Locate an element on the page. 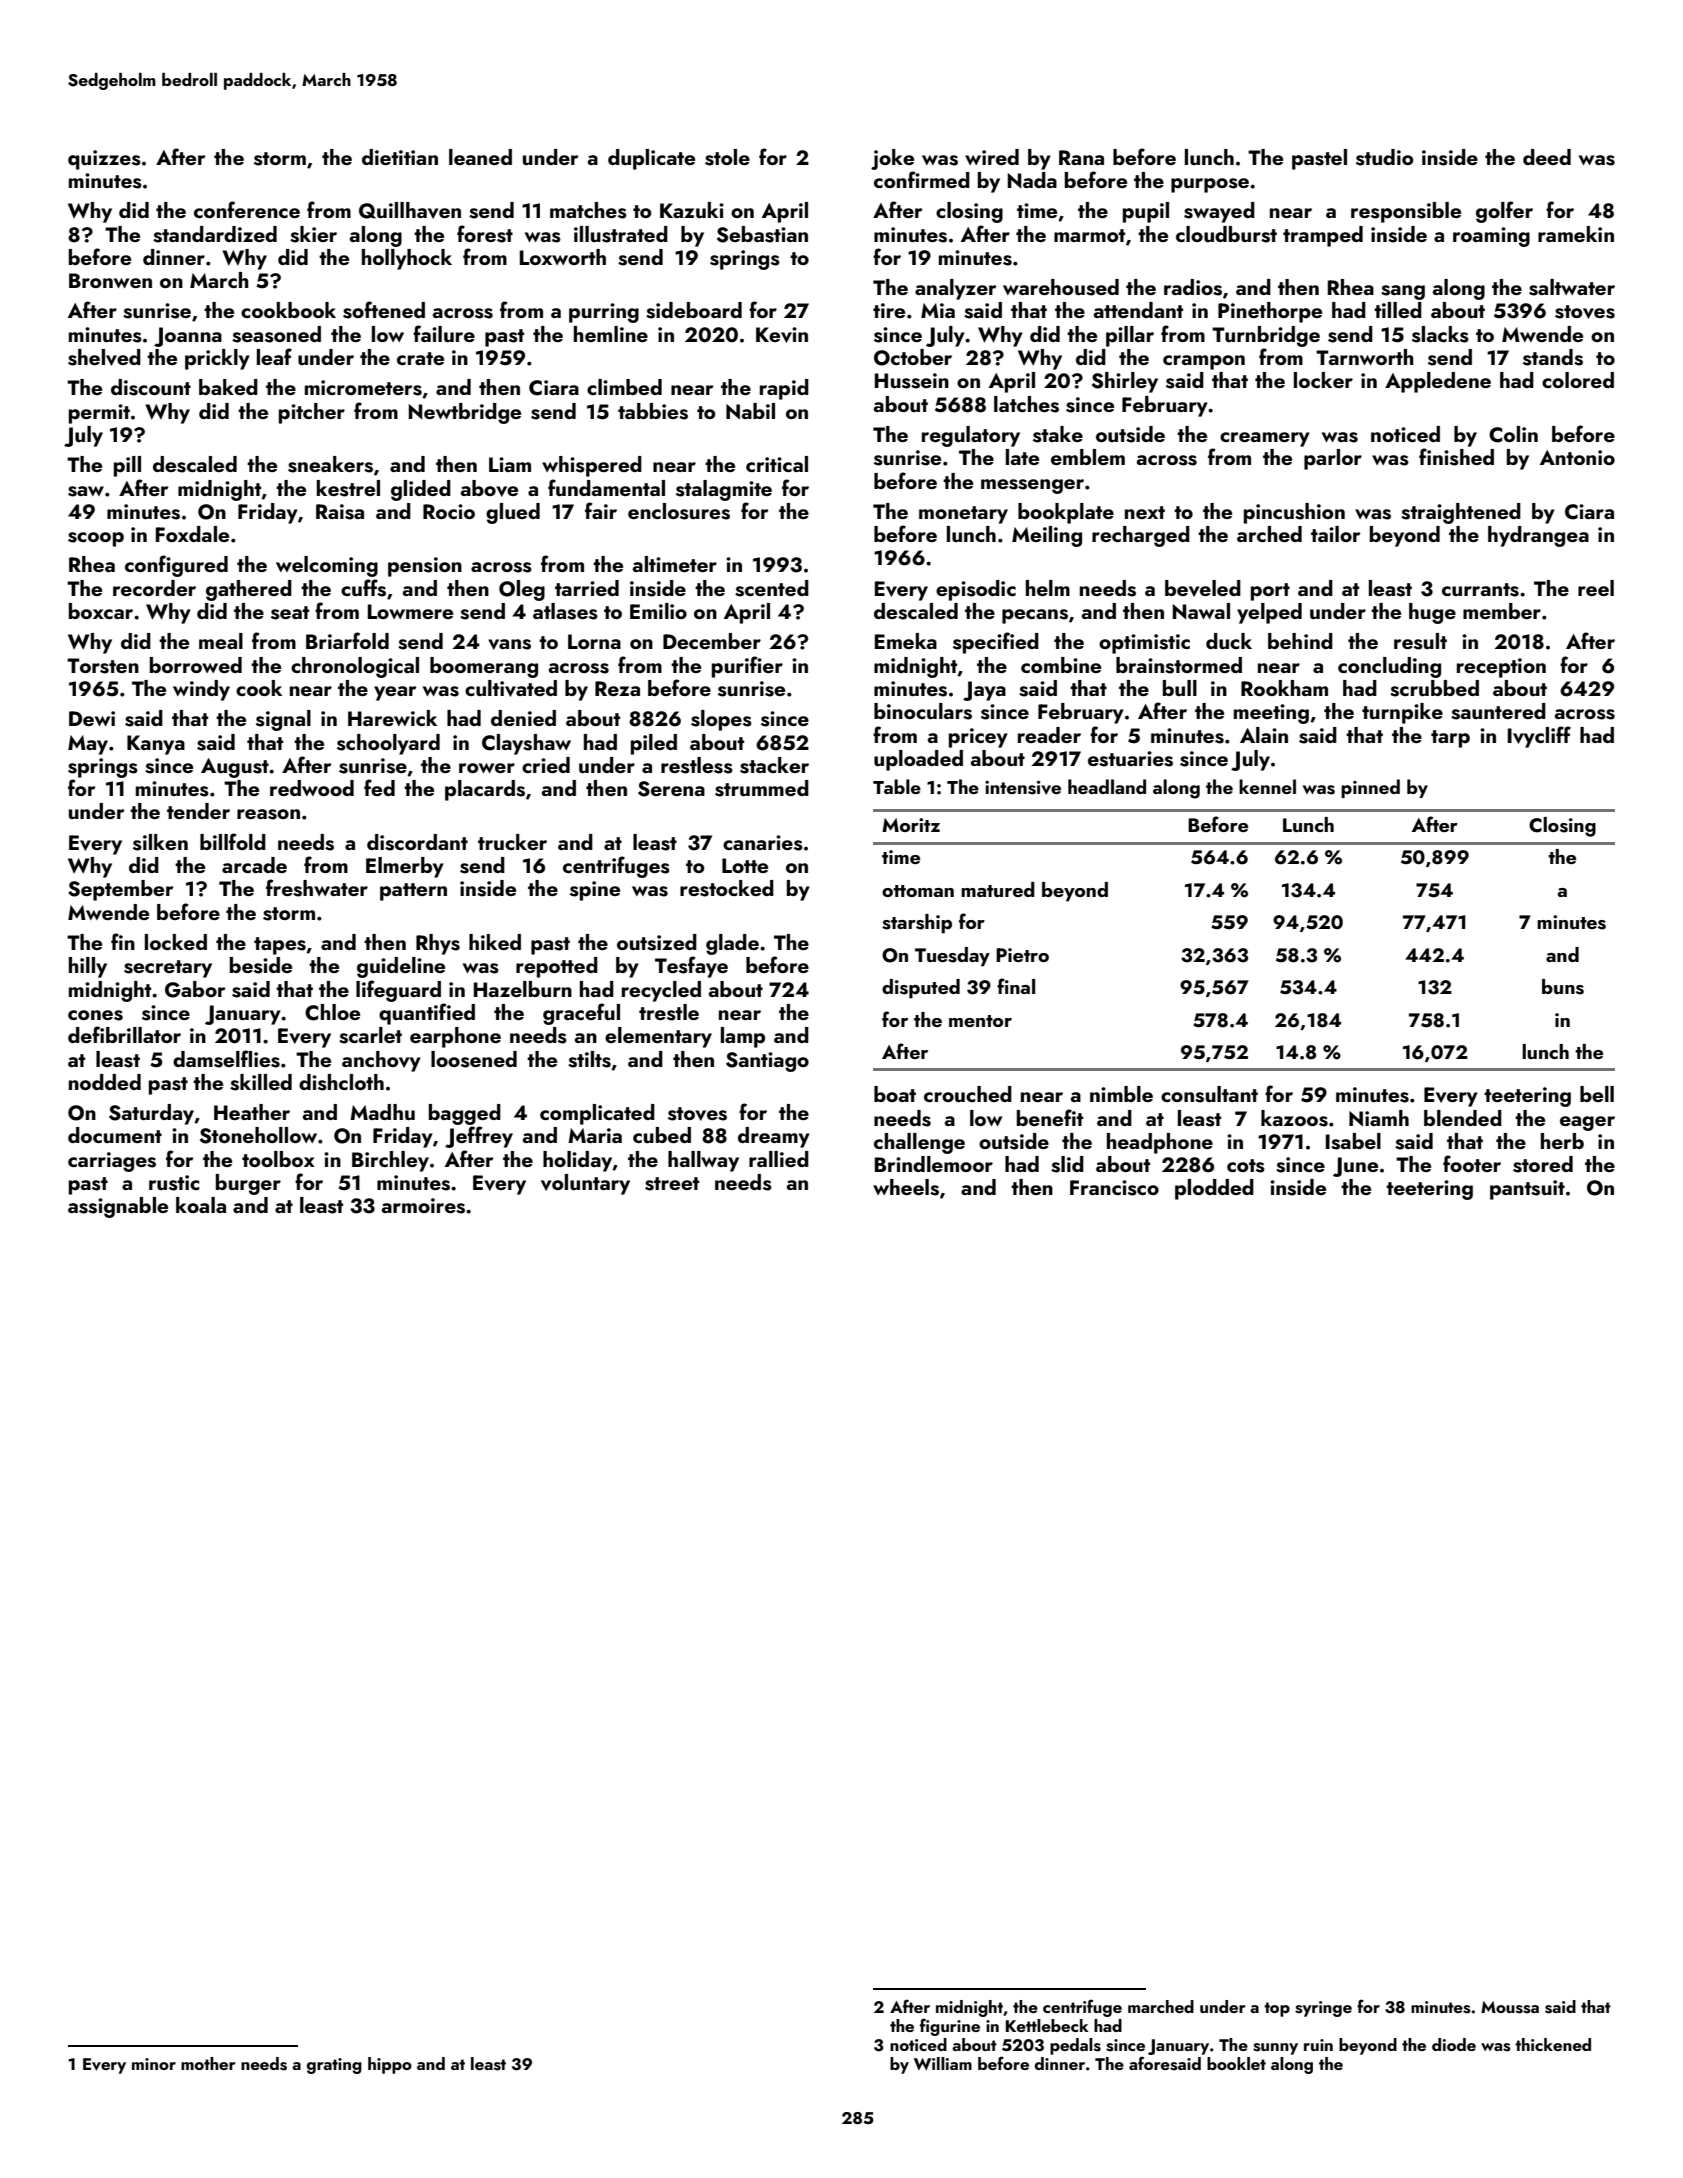 This page has width=1683, height=2178. disputed is located at coordinates (921, 989).
